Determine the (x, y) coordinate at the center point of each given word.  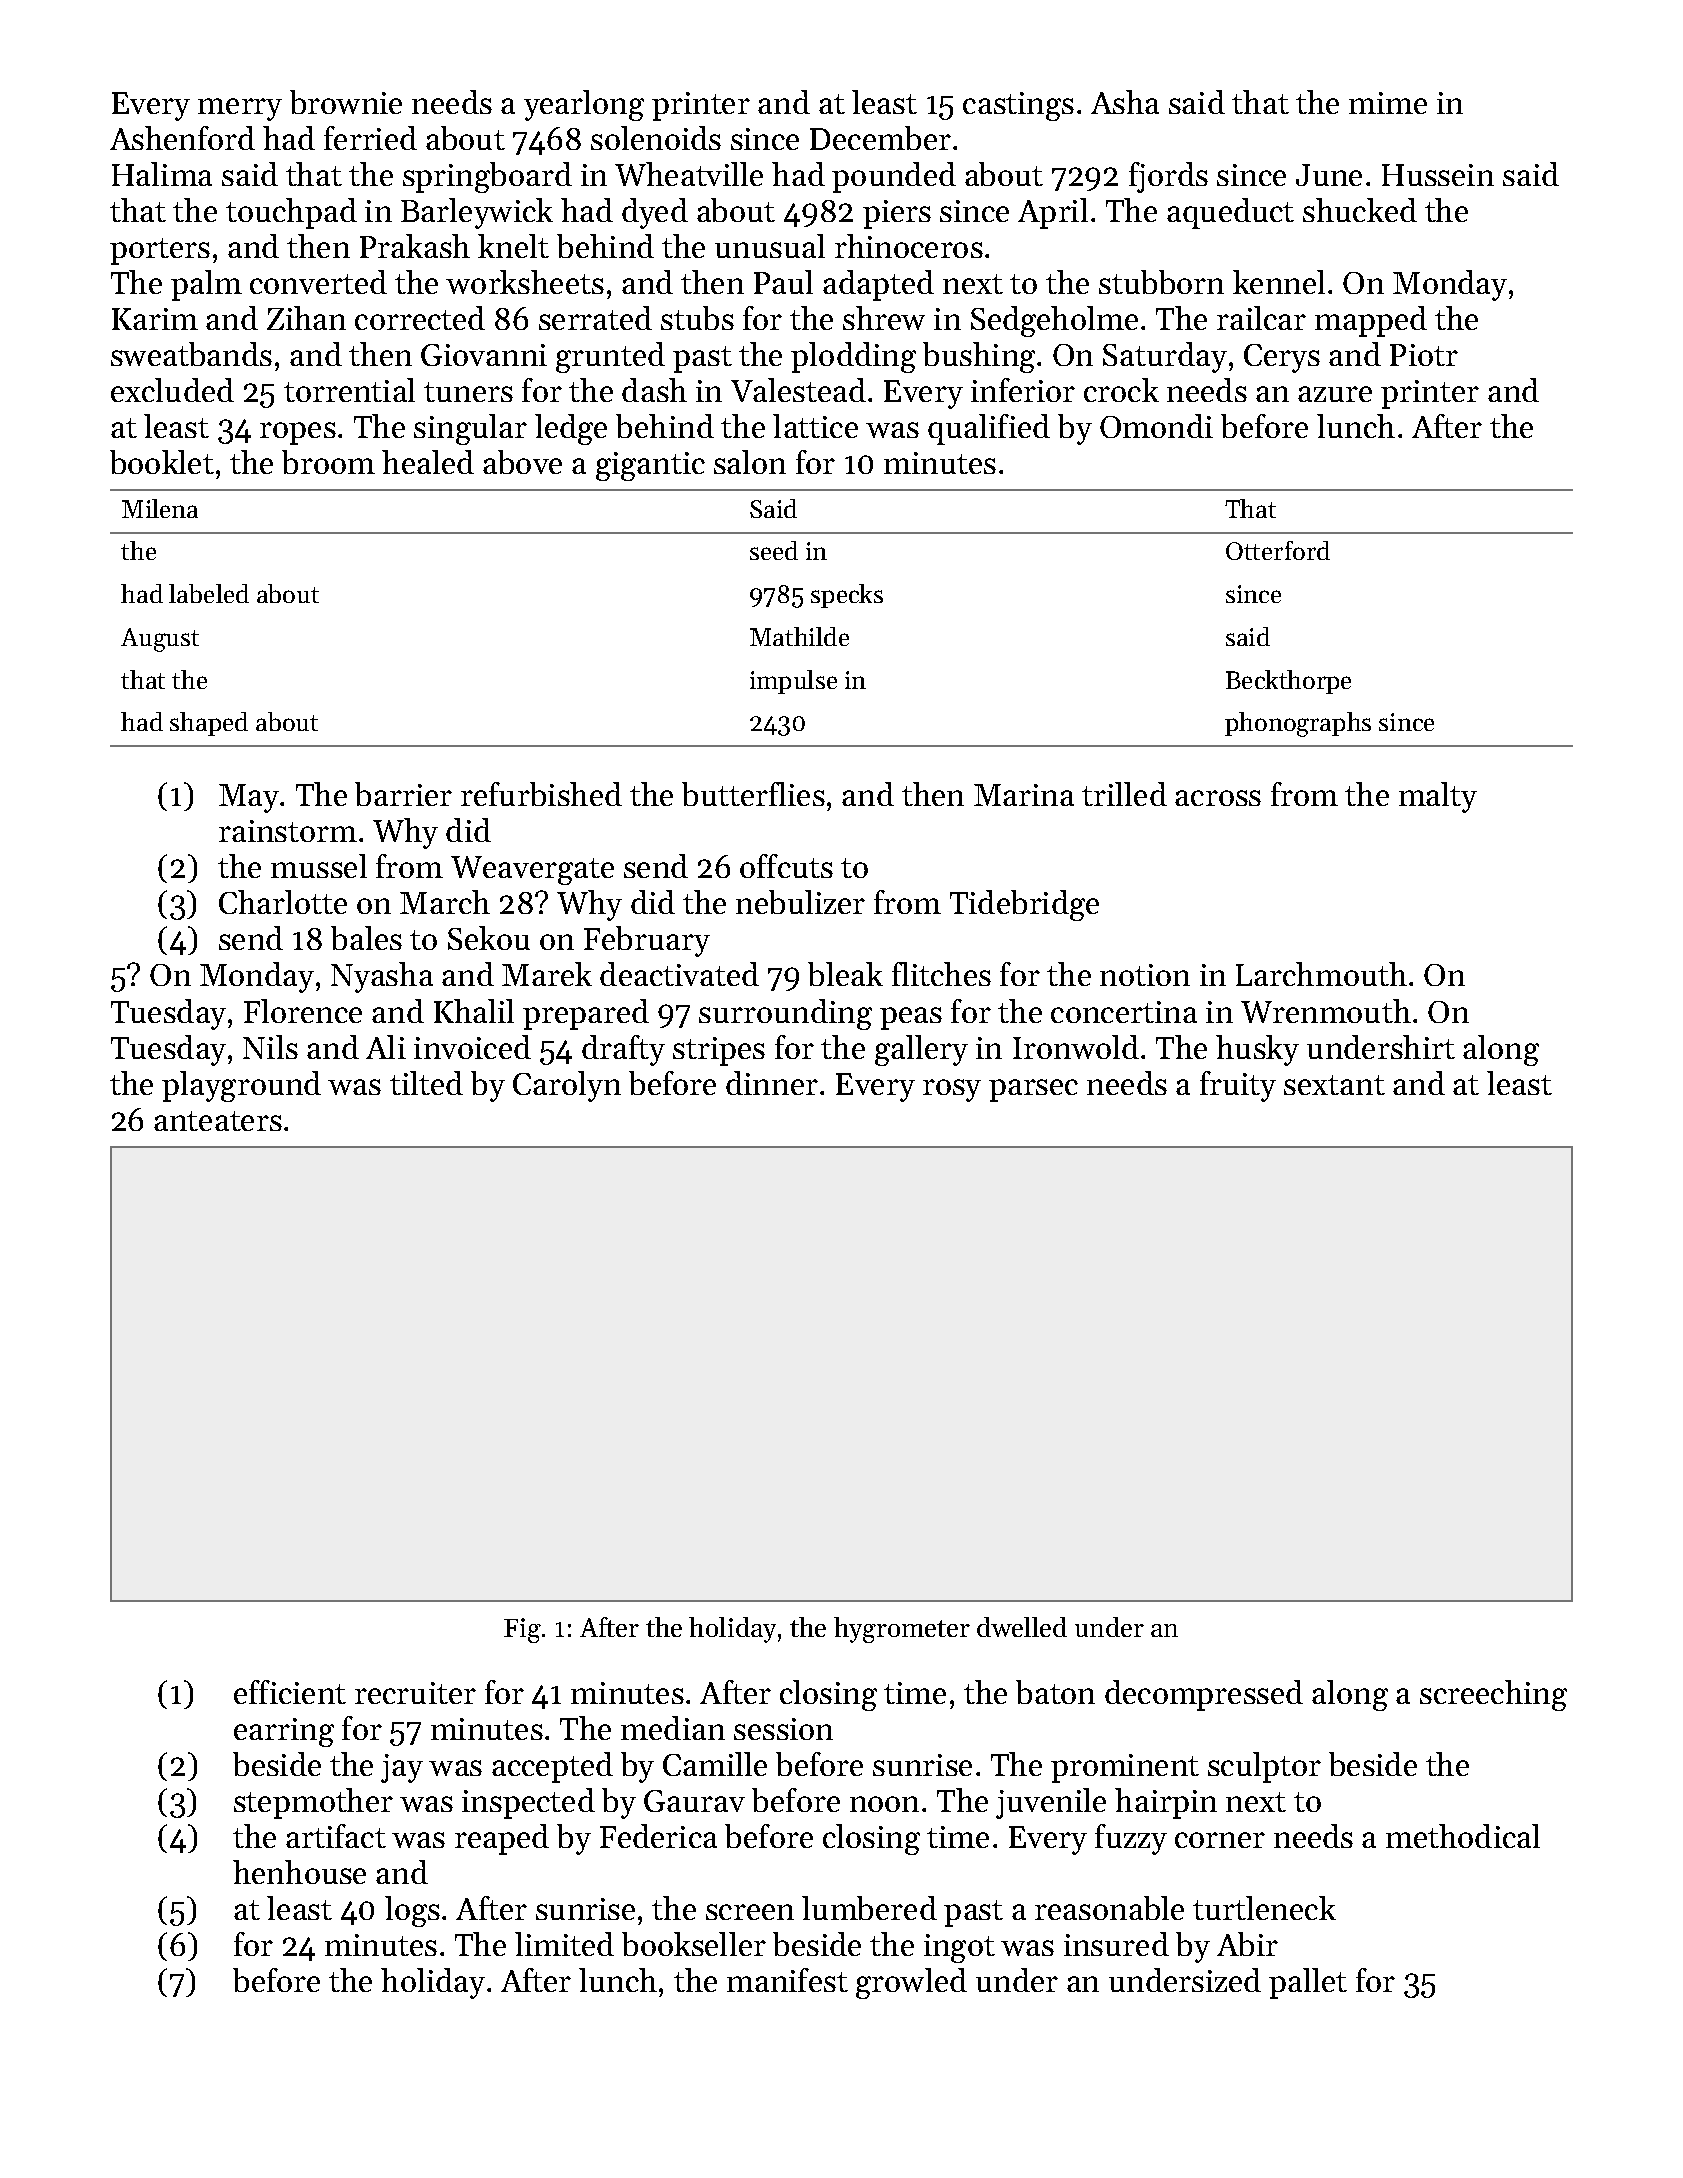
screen (750, 1912)
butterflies (753, 794)
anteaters (218, 1121)
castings (1018, 106)
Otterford (1278, 550)
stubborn (1161, 282)
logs (412, 1911)
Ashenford (182, 138)
